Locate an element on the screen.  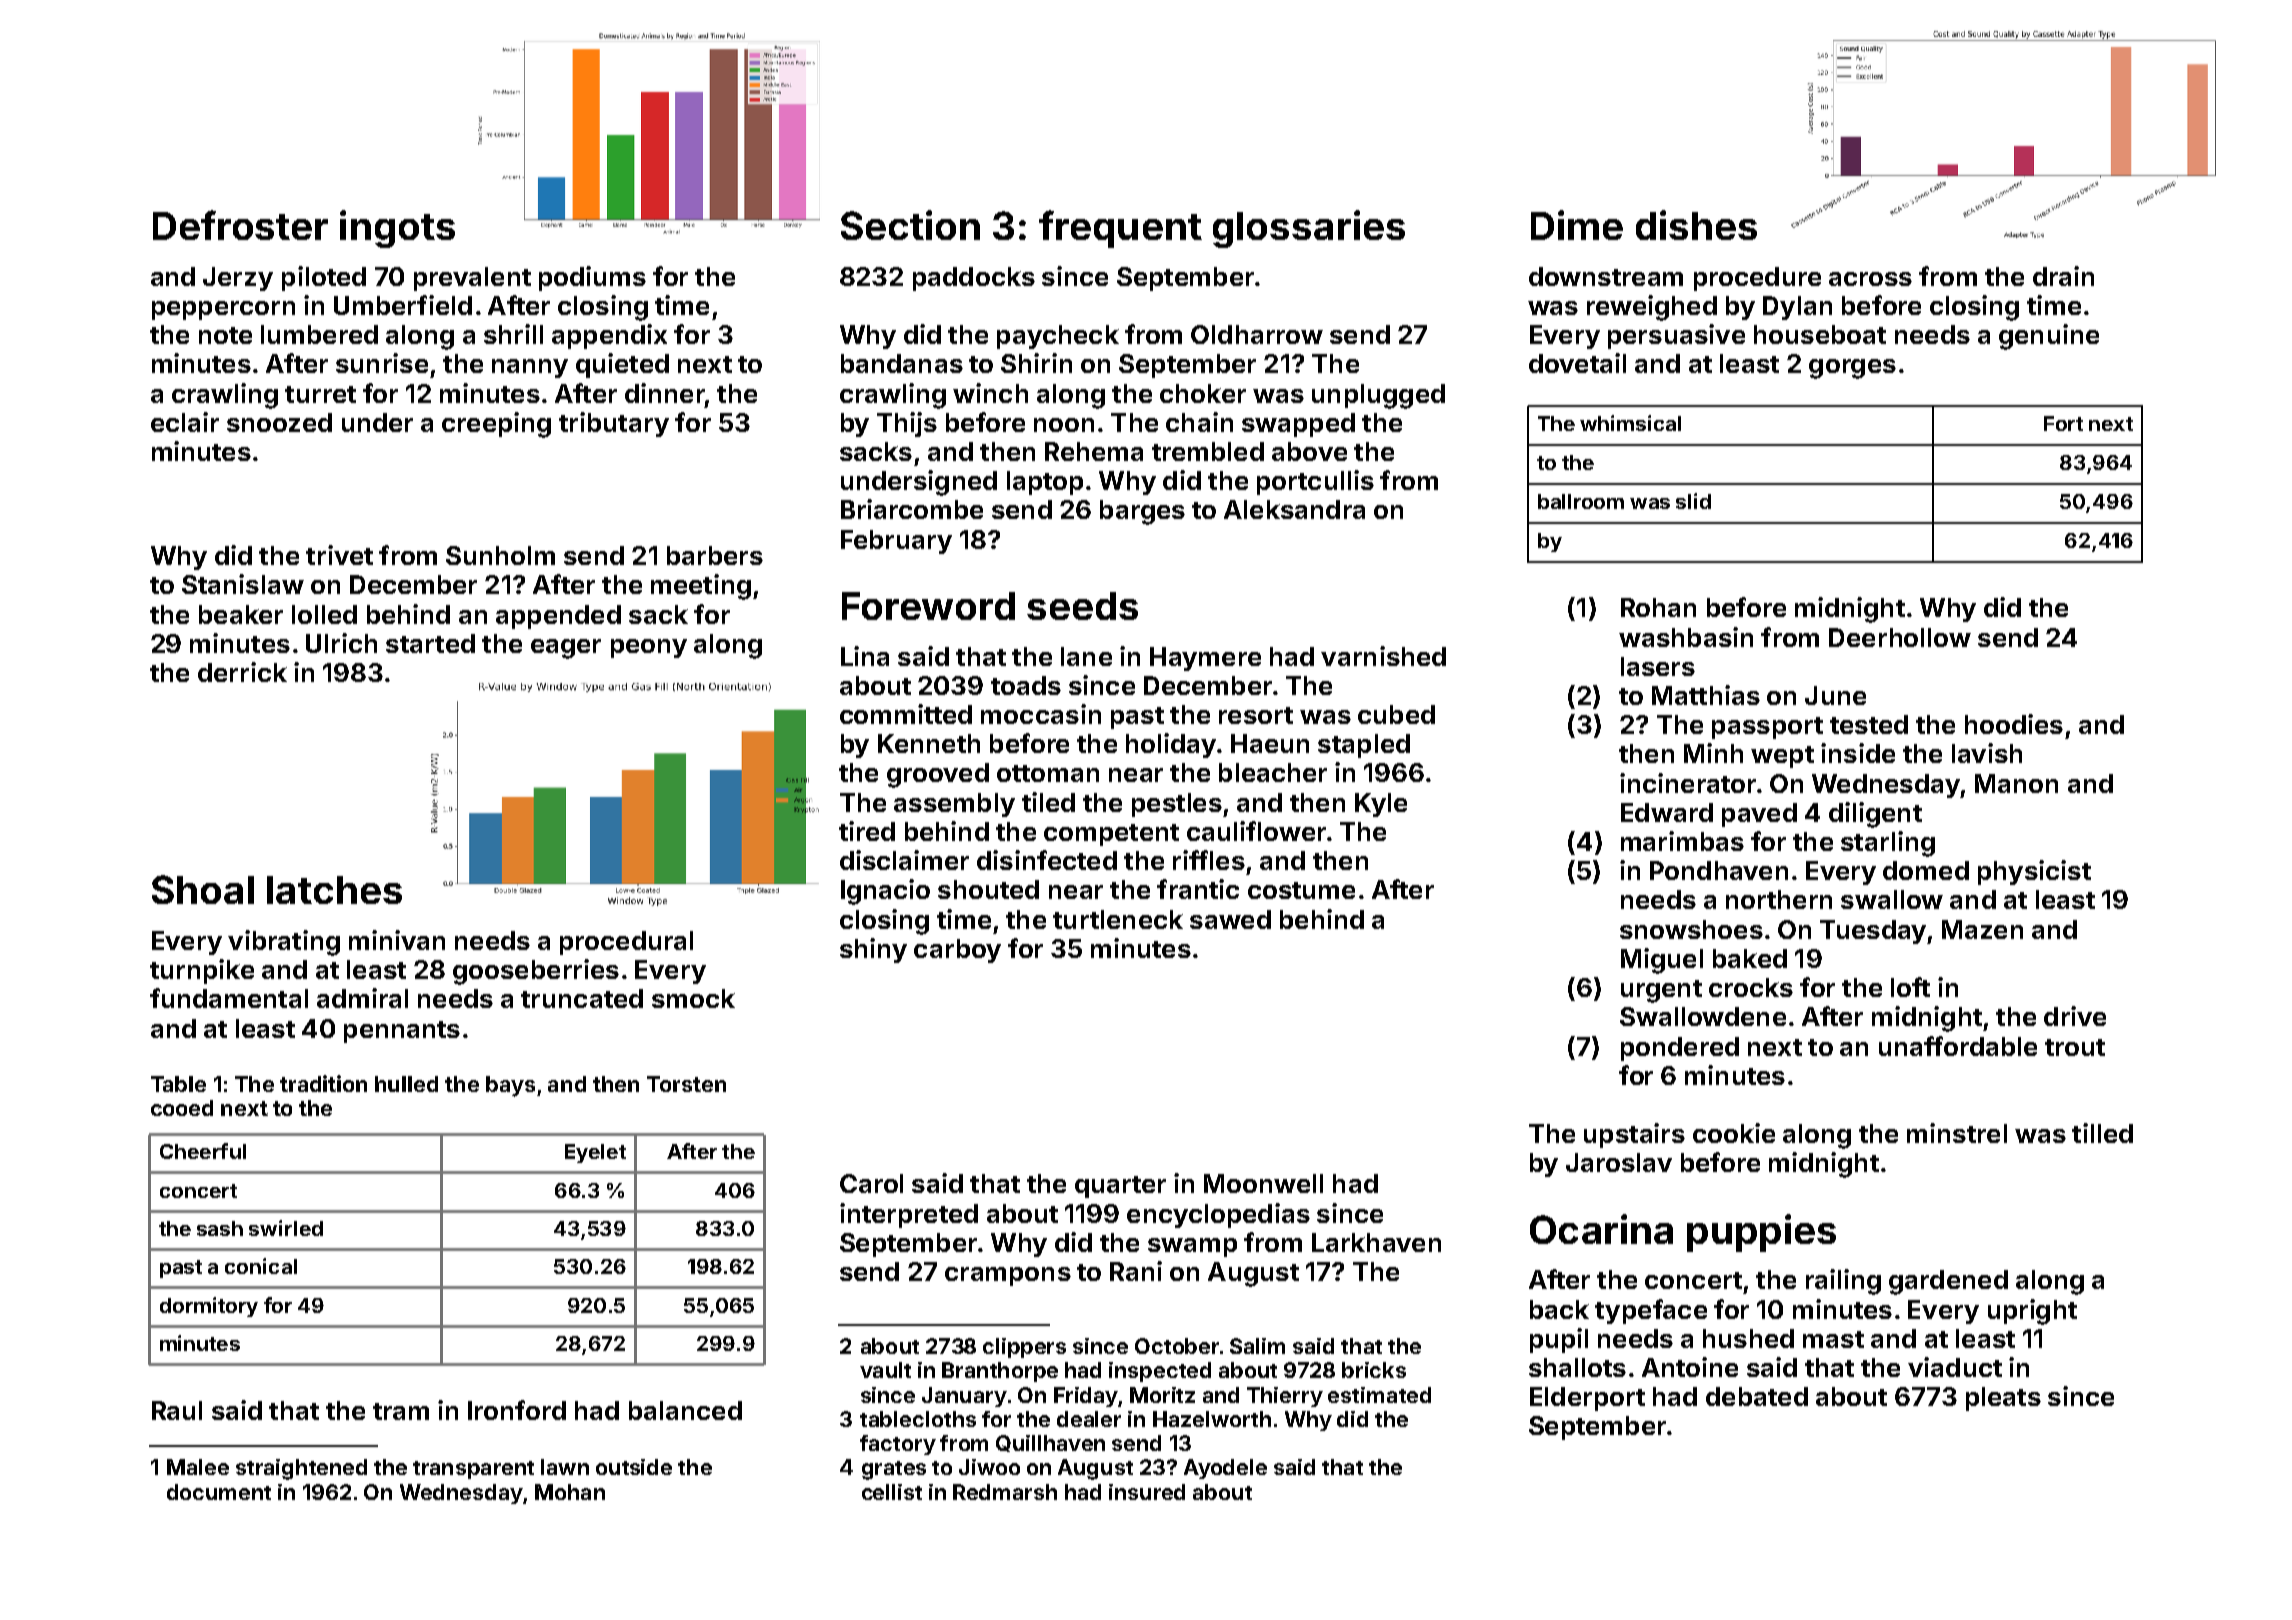
cookie is located at coordinates (1734, 1133).
